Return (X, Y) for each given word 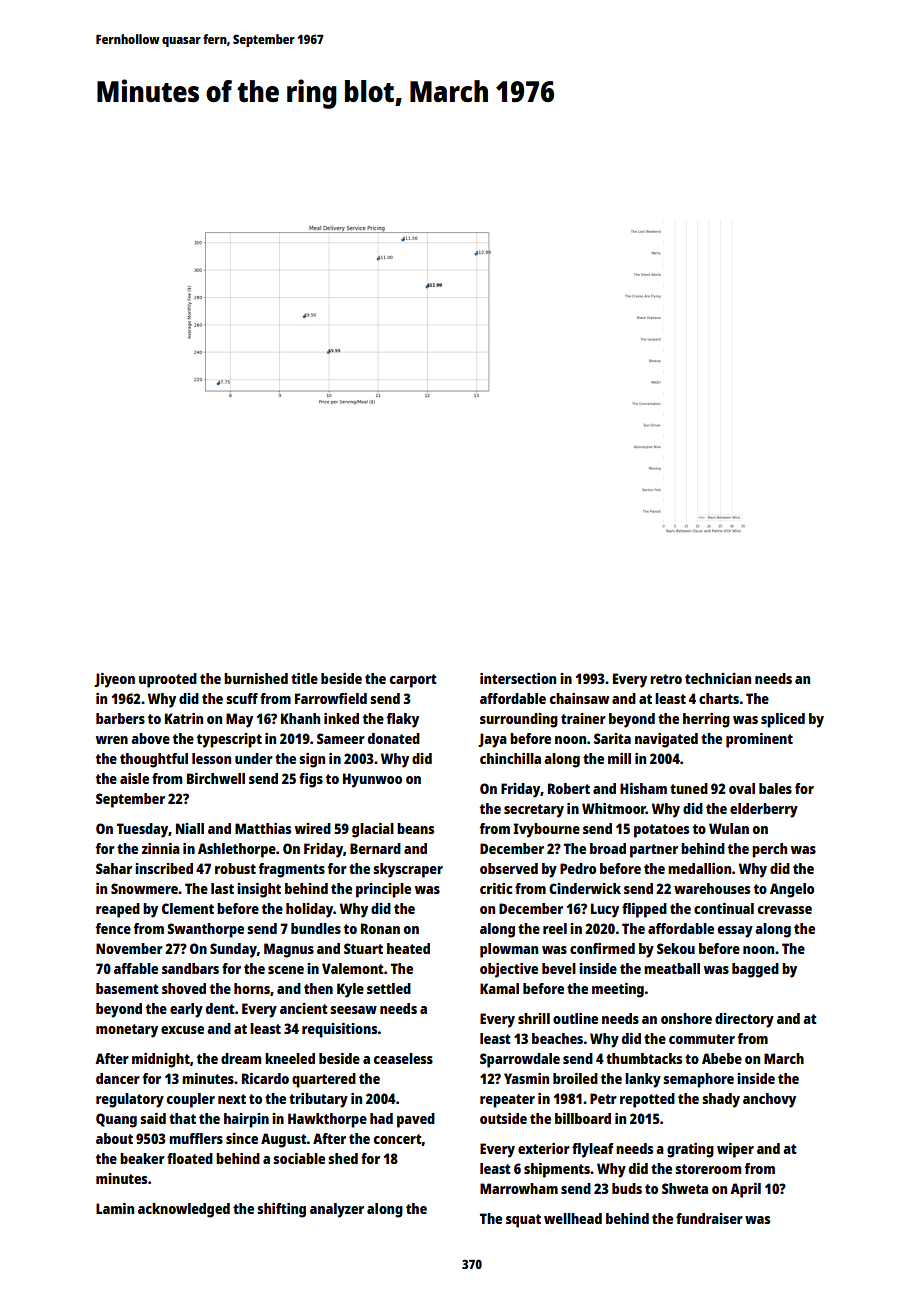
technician (718, 678)
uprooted (168, 680)
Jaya (492, 740)
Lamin (115, 1208)
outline (575, 1018)
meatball (672, 968)
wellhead (573, 1218)
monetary (127, 1031)
